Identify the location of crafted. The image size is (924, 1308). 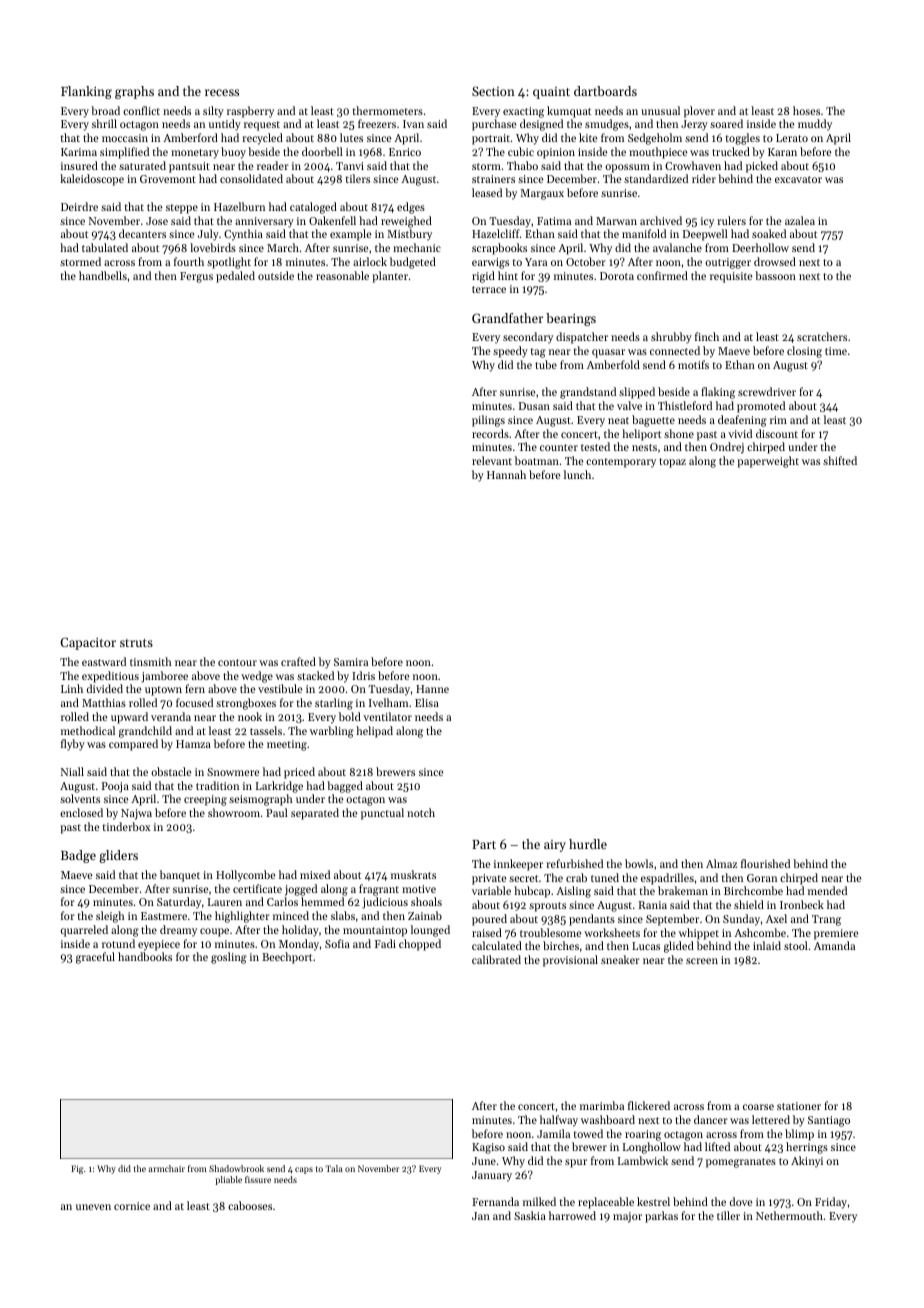
(298, 661).
